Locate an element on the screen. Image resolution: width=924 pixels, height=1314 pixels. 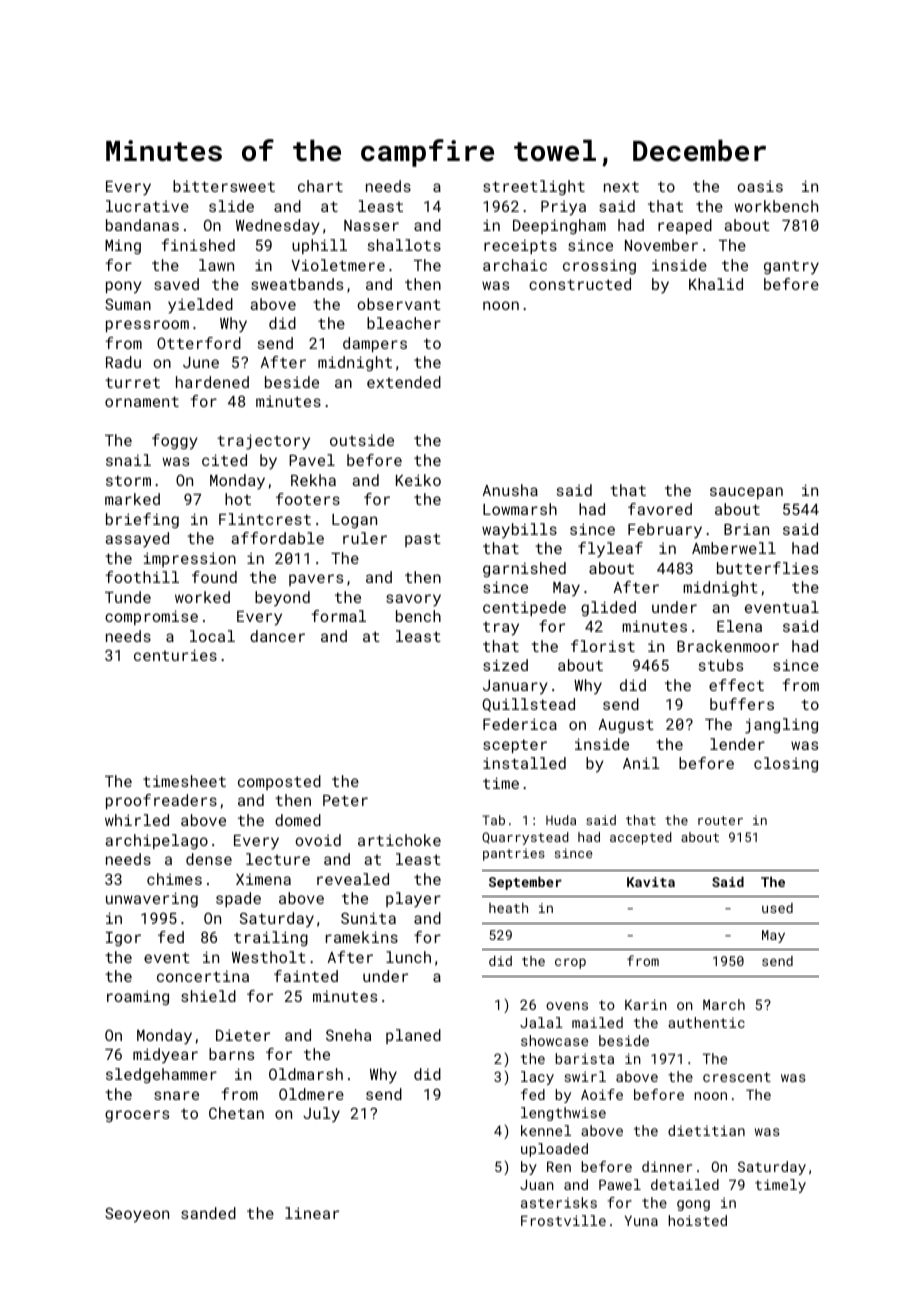
sanded is located at coordinates (208, 1213).
